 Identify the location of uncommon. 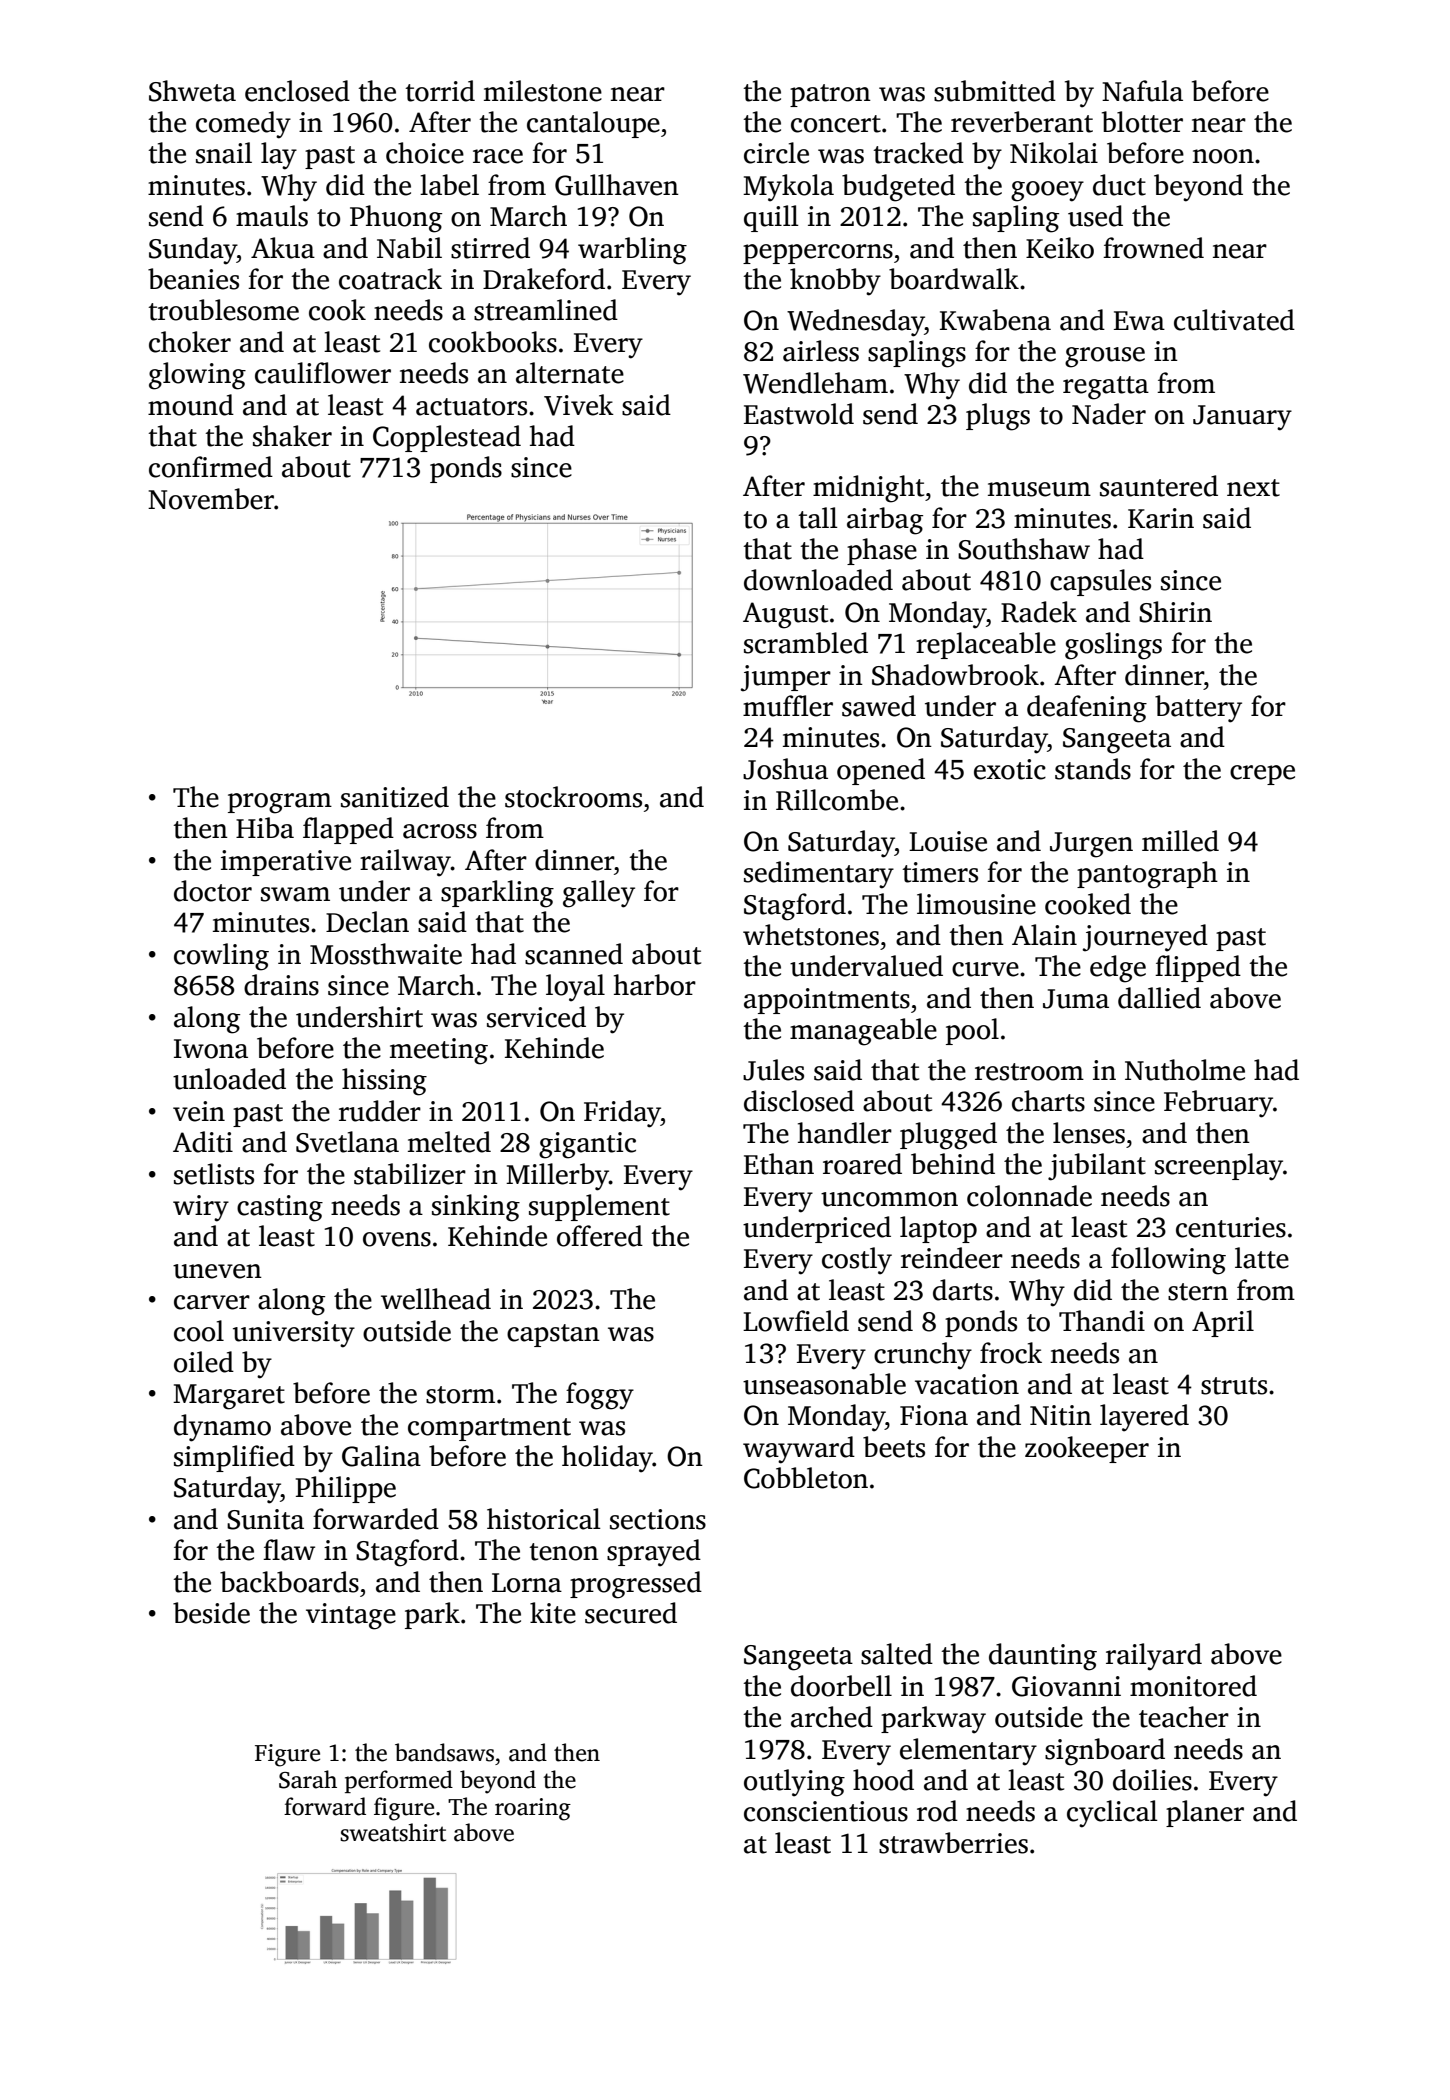
(889, 1199).
